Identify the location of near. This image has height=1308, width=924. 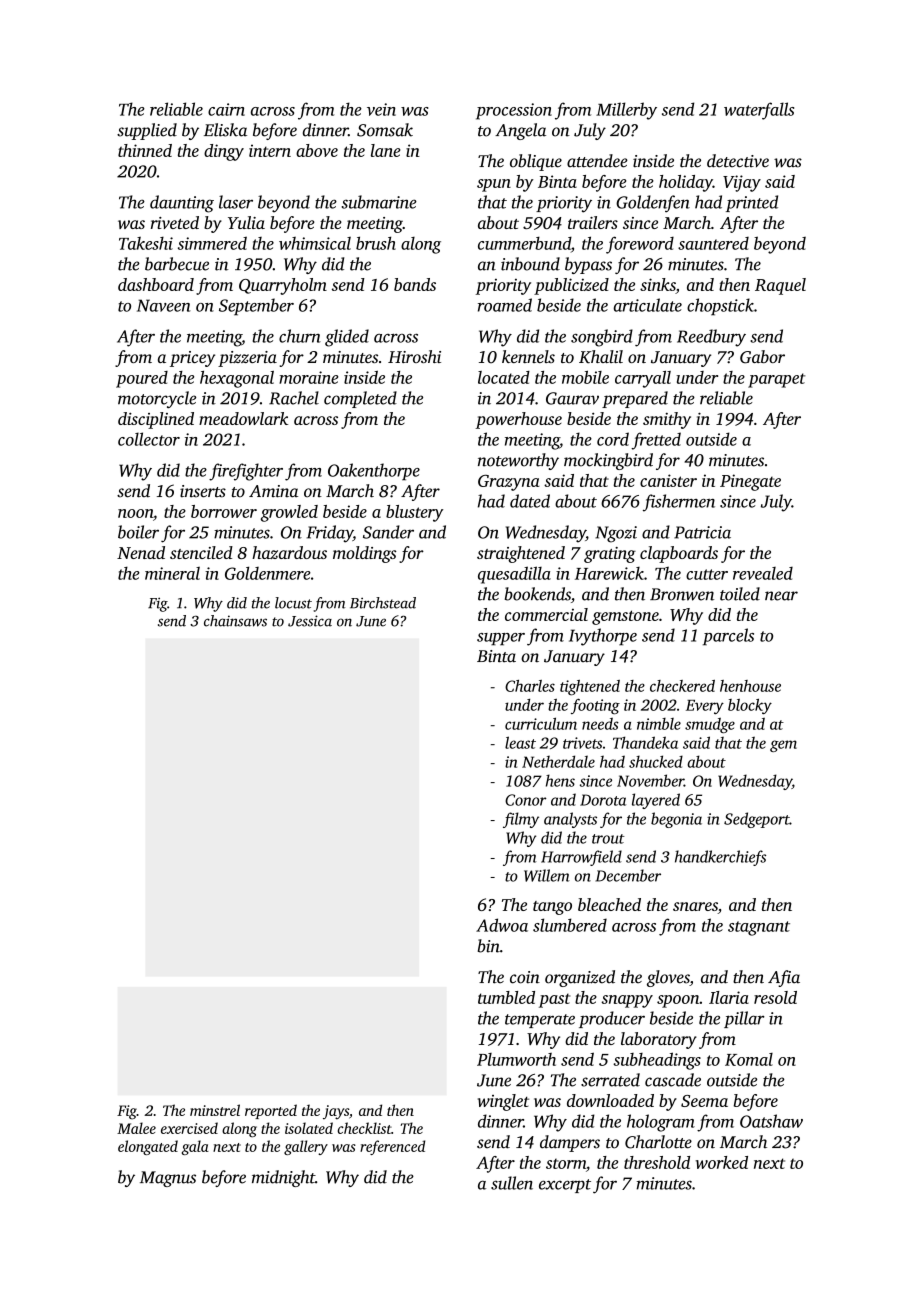
(781, 596).
